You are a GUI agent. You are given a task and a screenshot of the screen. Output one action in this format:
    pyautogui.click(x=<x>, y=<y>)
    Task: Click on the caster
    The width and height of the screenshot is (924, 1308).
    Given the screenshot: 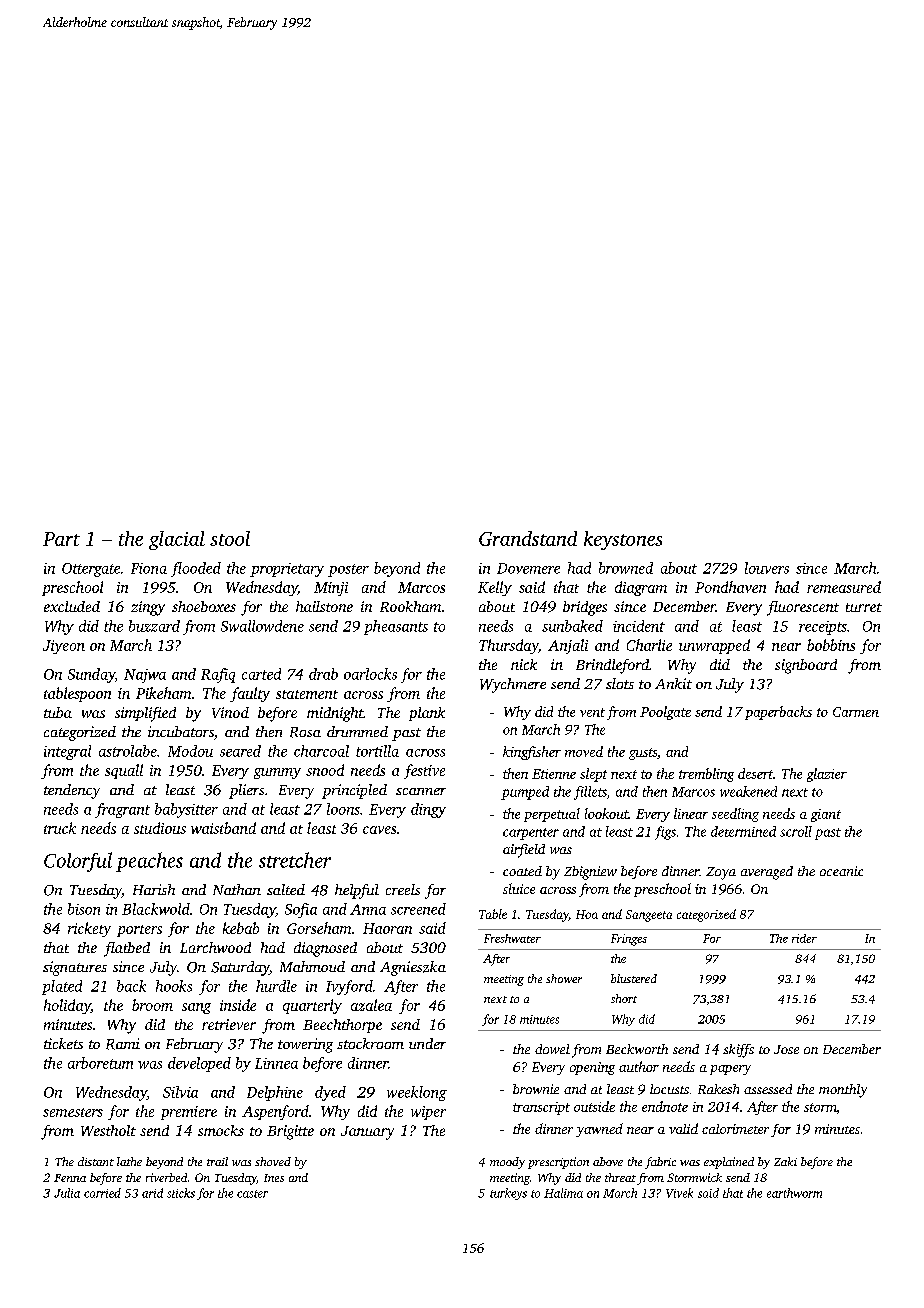 What is the action you would take?
    pyautogui.click(x=252, y=1194)
